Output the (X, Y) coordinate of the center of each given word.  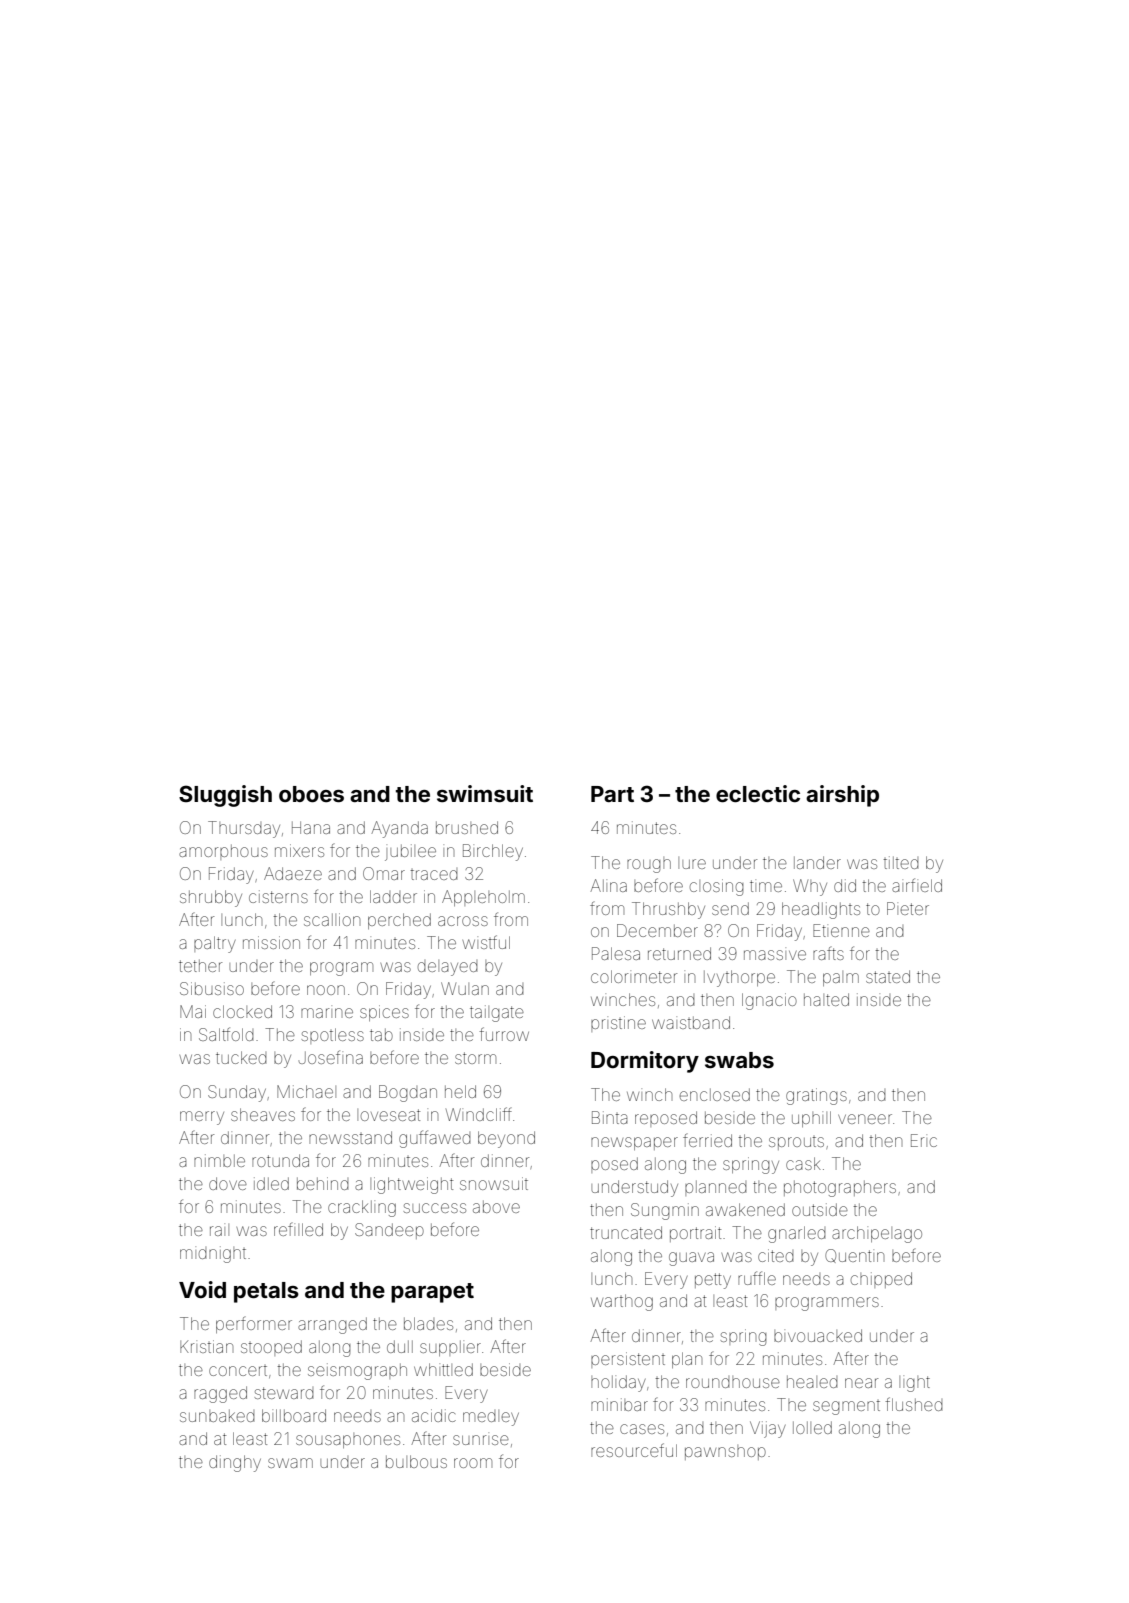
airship (842, 796)
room (473, 1463)
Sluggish (225, 796)
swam (290, 1463)
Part (612, 794)
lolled (812, 1427)
